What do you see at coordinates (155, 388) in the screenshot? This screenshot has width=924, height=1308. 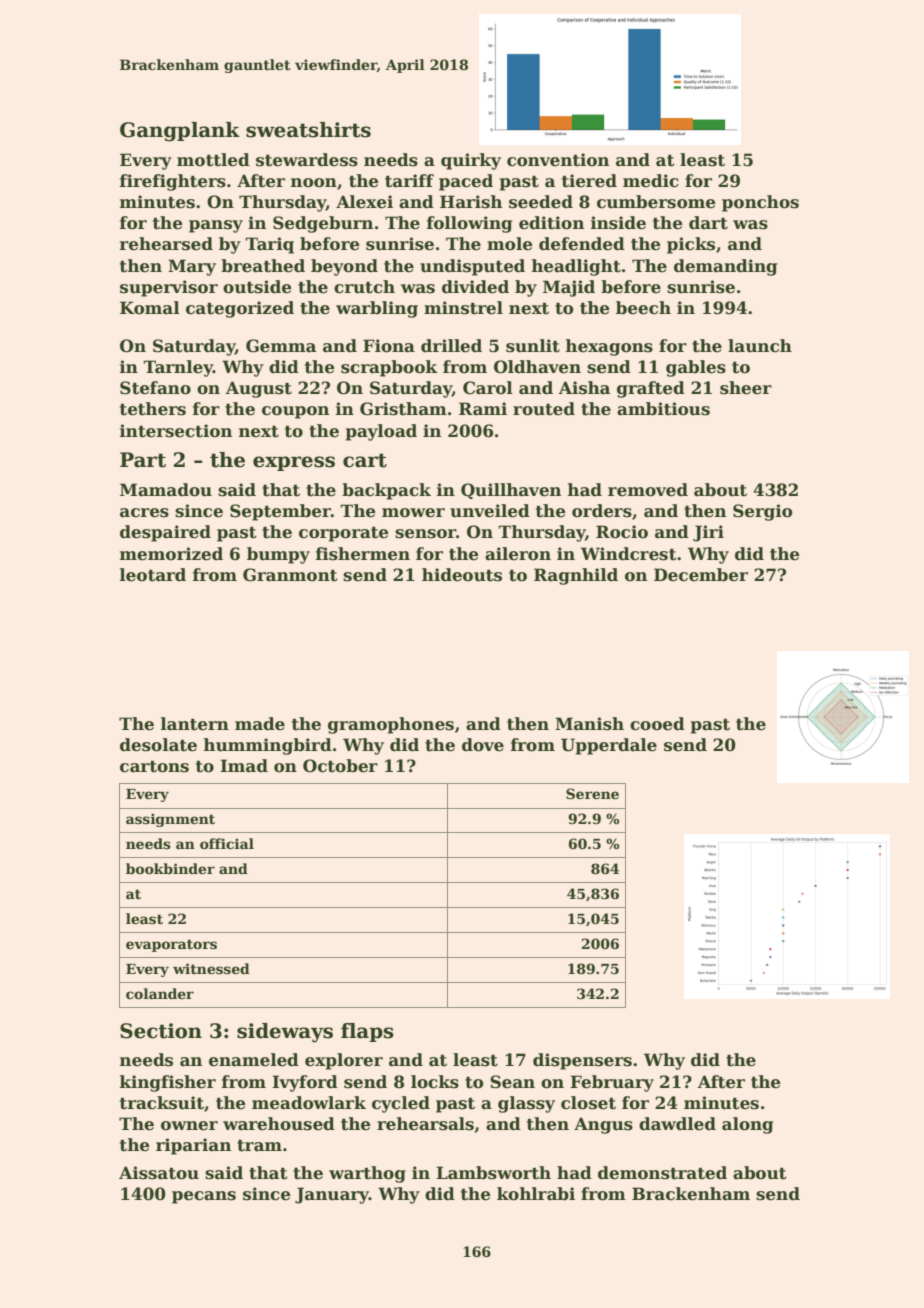 I see `Stefano` at bounding box center [155, 388].
